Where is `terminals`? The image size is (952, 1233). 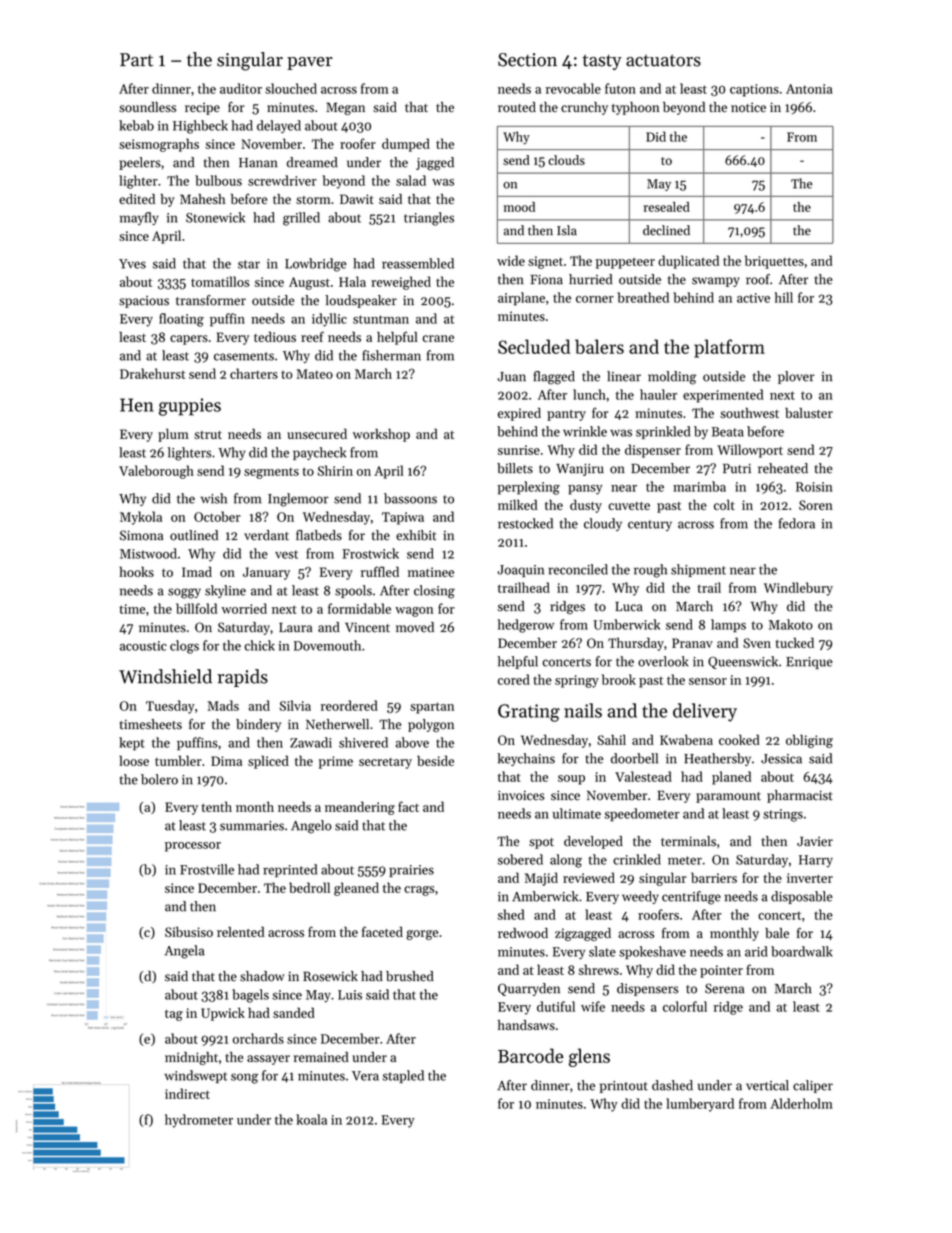 terminals is located at coordinates (688, 841).
